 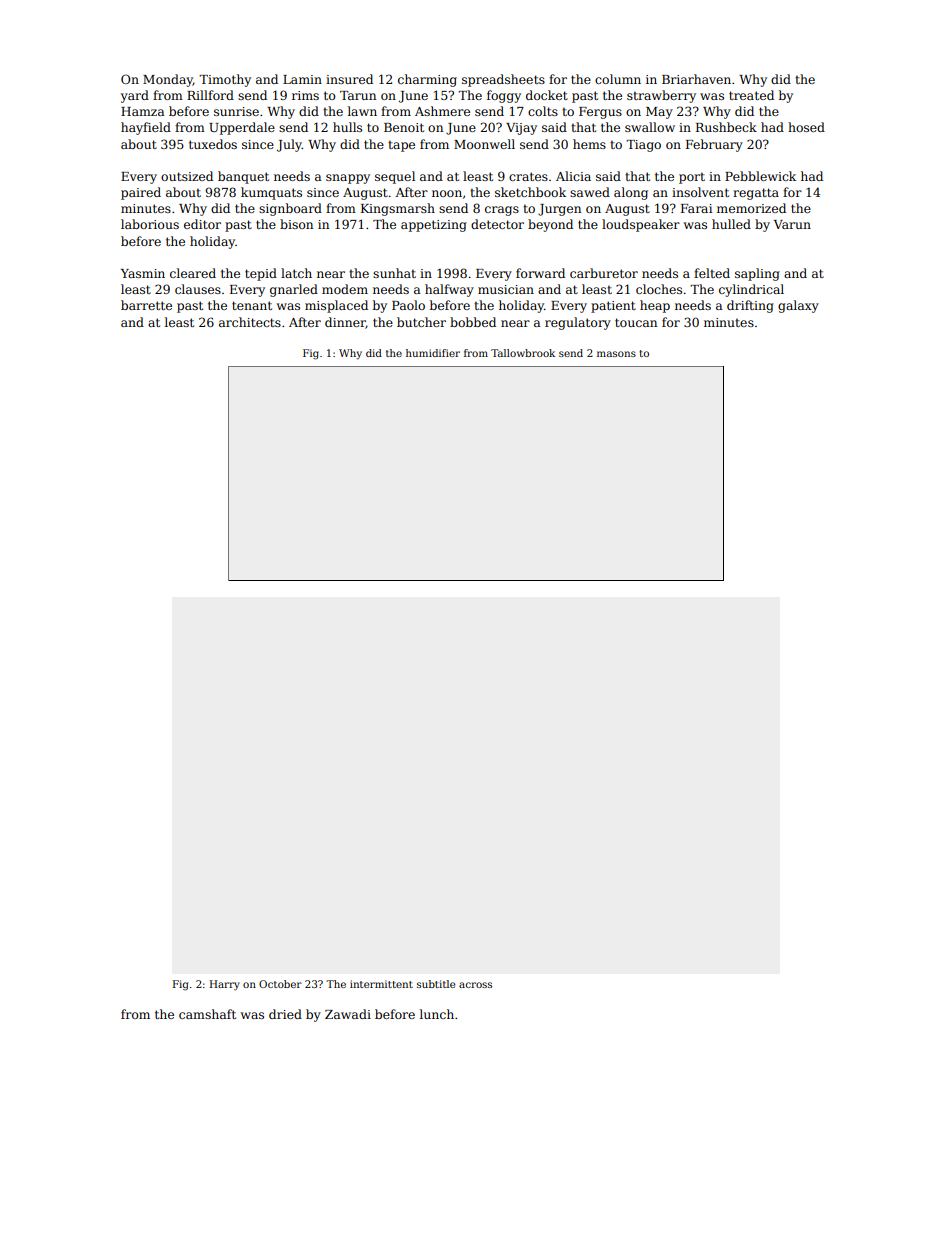 I want to click on lunch, so click(x=437, y=1014).
